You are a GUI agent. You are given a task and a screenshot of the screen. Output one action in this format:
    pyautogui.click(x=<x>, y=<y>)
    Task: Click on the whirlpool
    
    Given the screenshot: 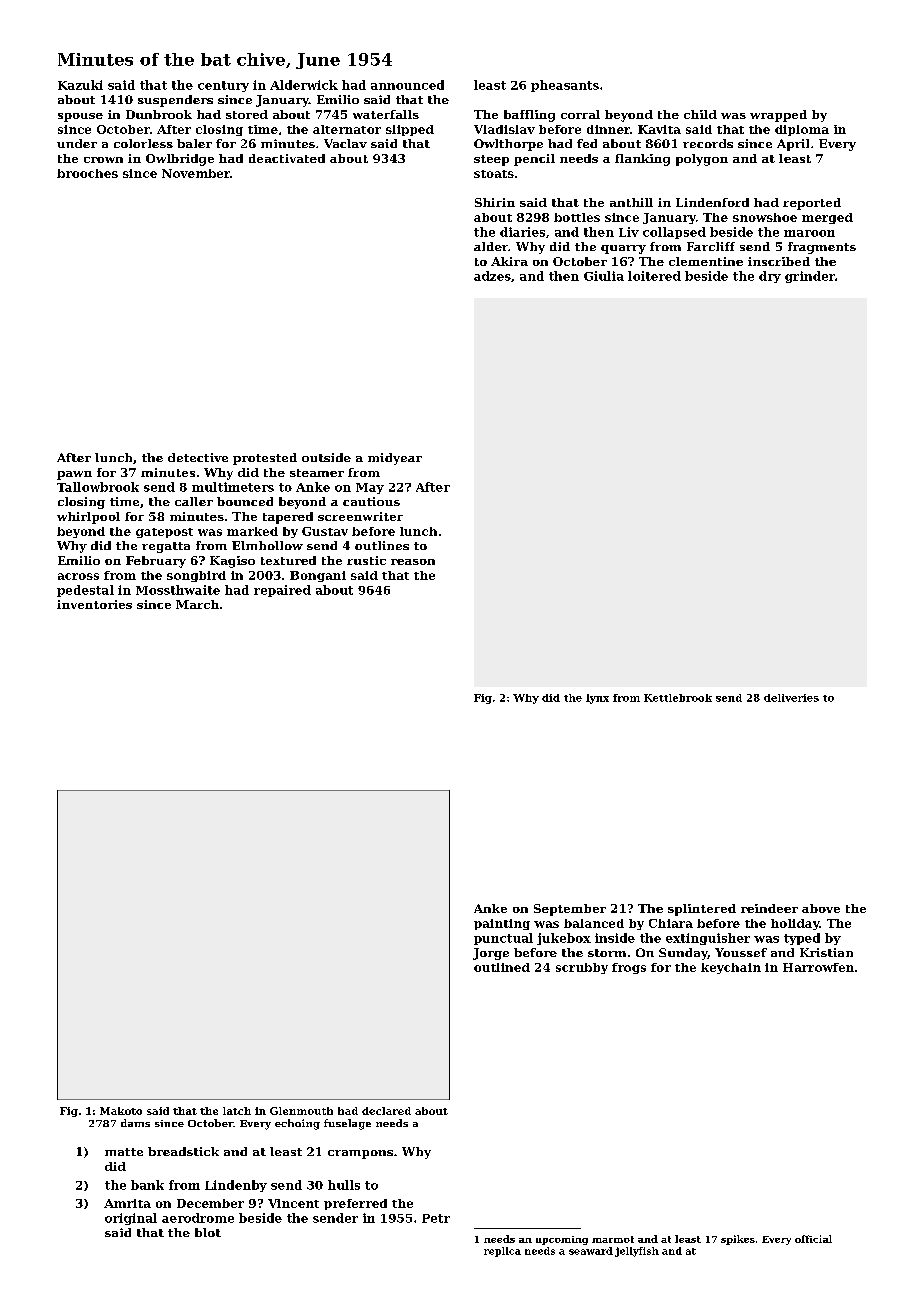 What is the action you would take?
    pyautogui.click(x=88, y=518)
